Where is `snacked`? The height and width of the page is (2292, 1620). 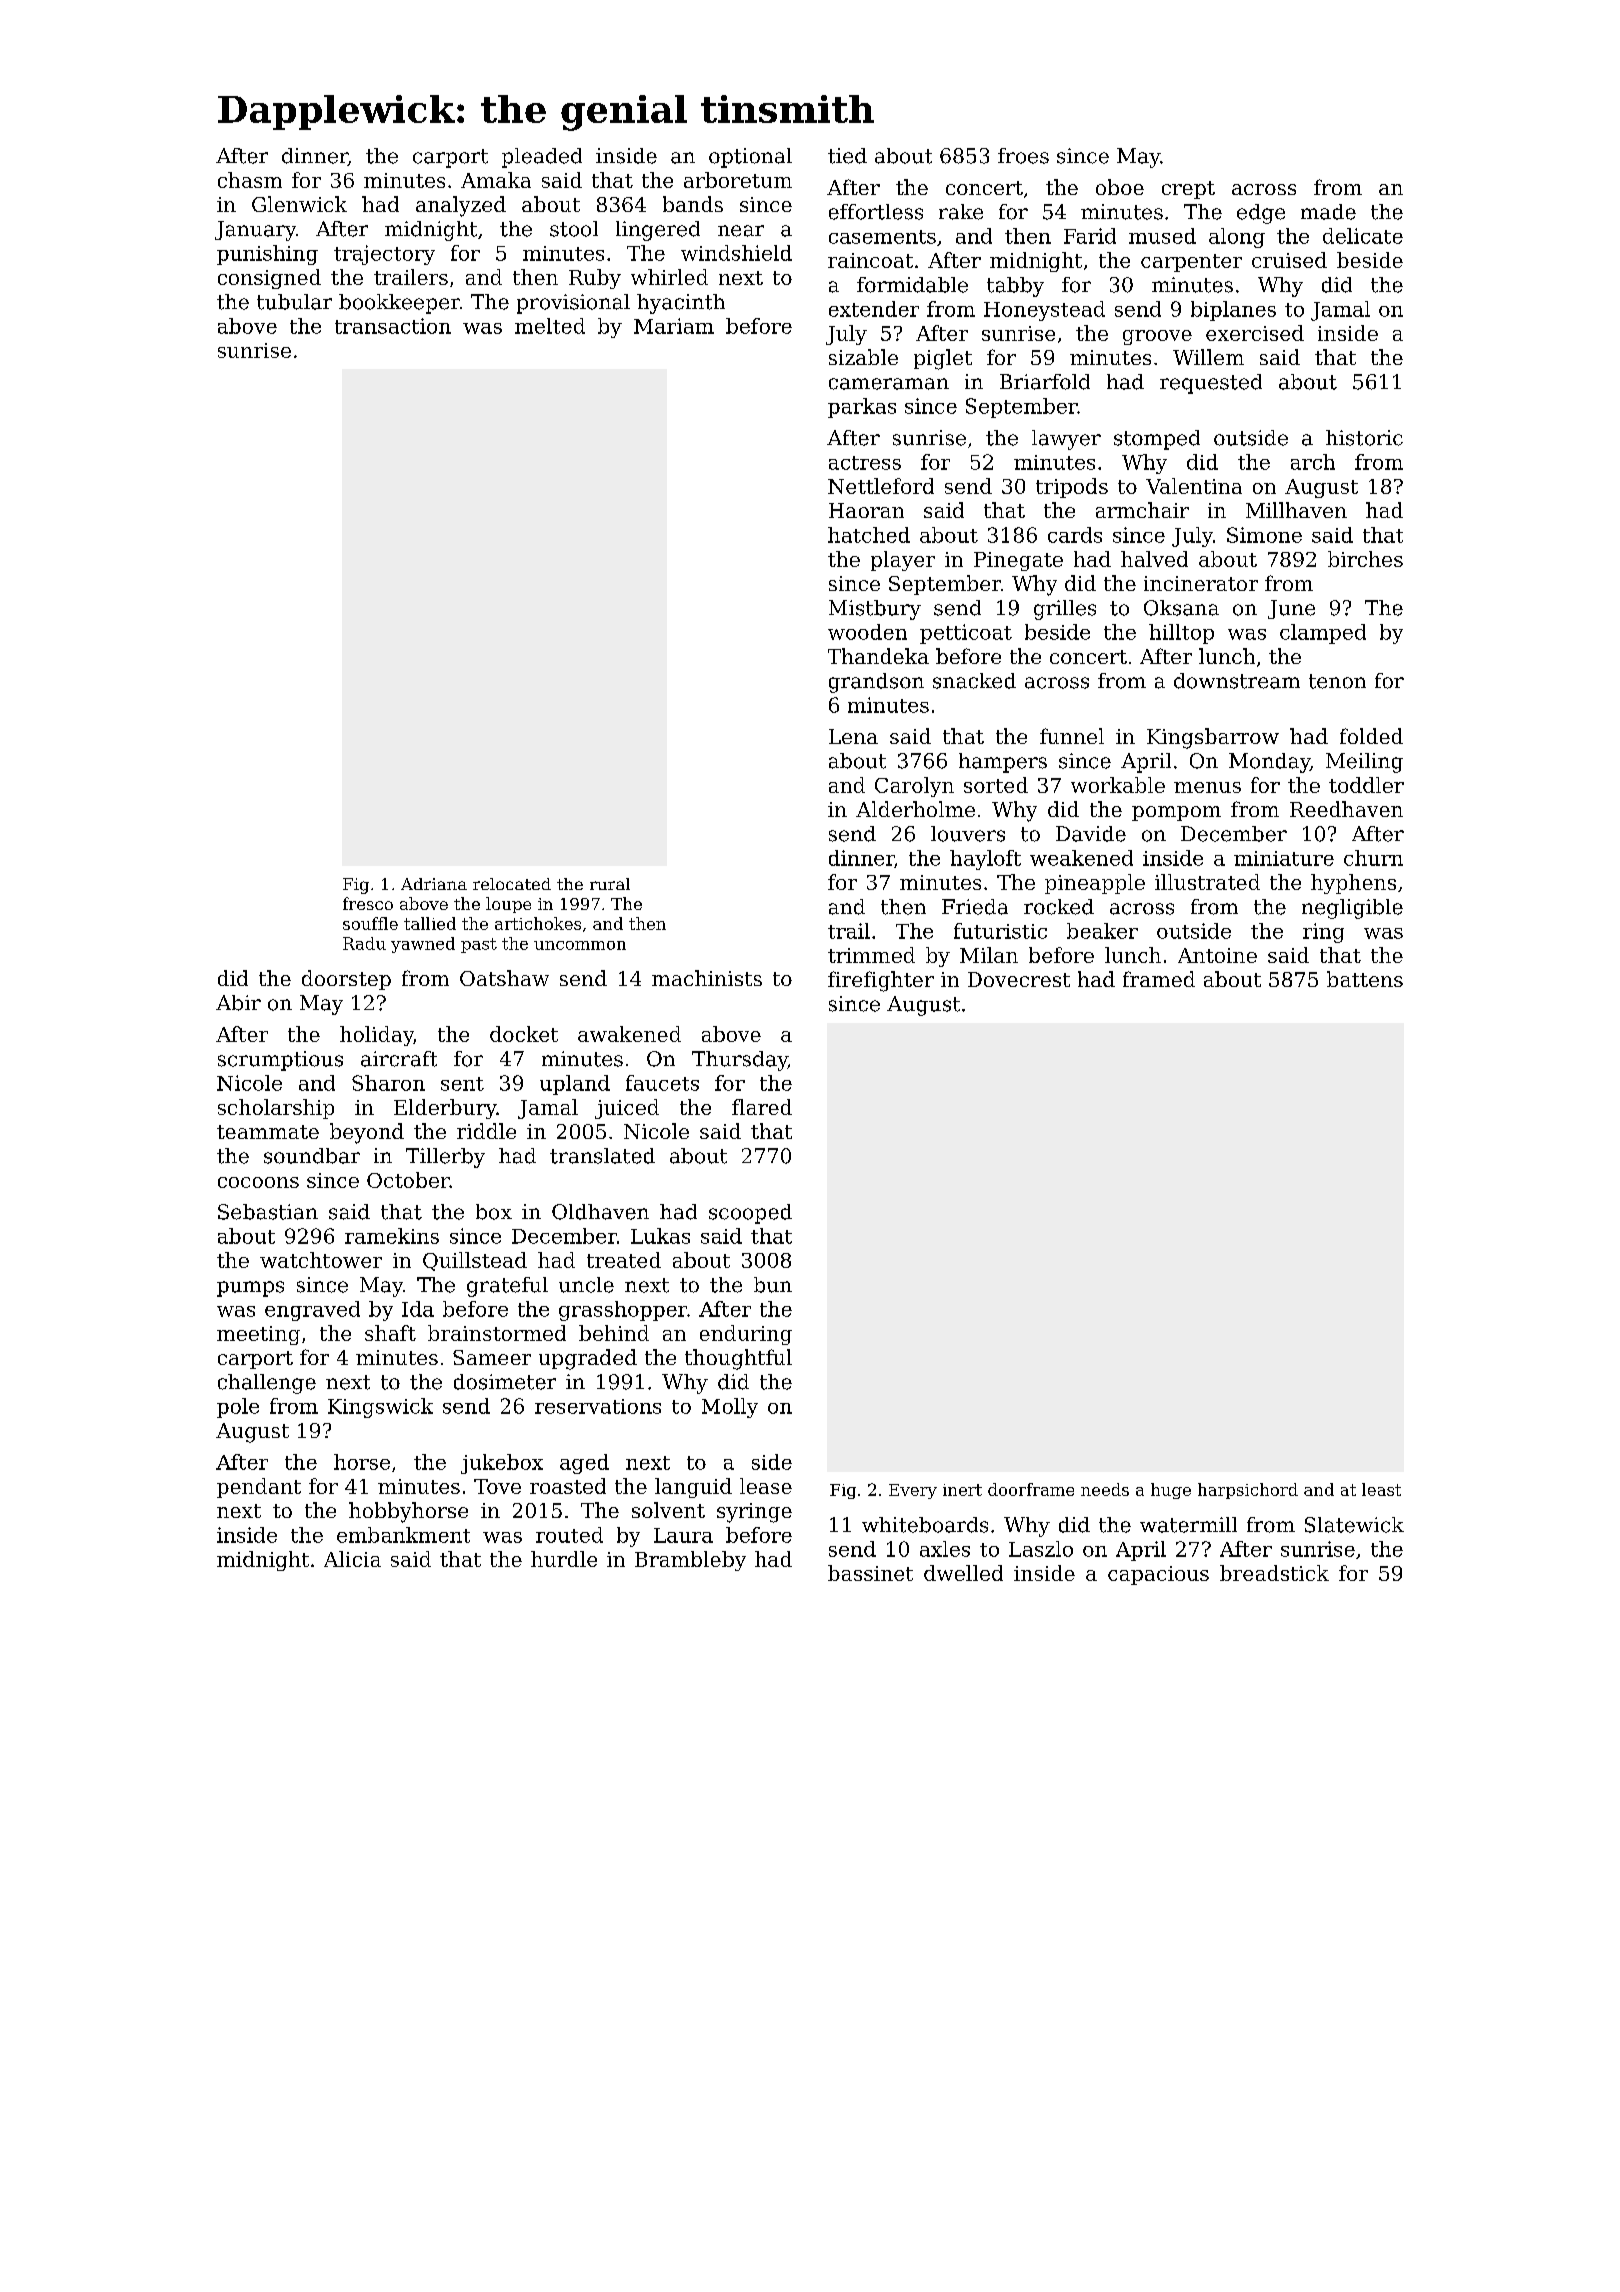 snacked is located at coordinates (974, 681).
